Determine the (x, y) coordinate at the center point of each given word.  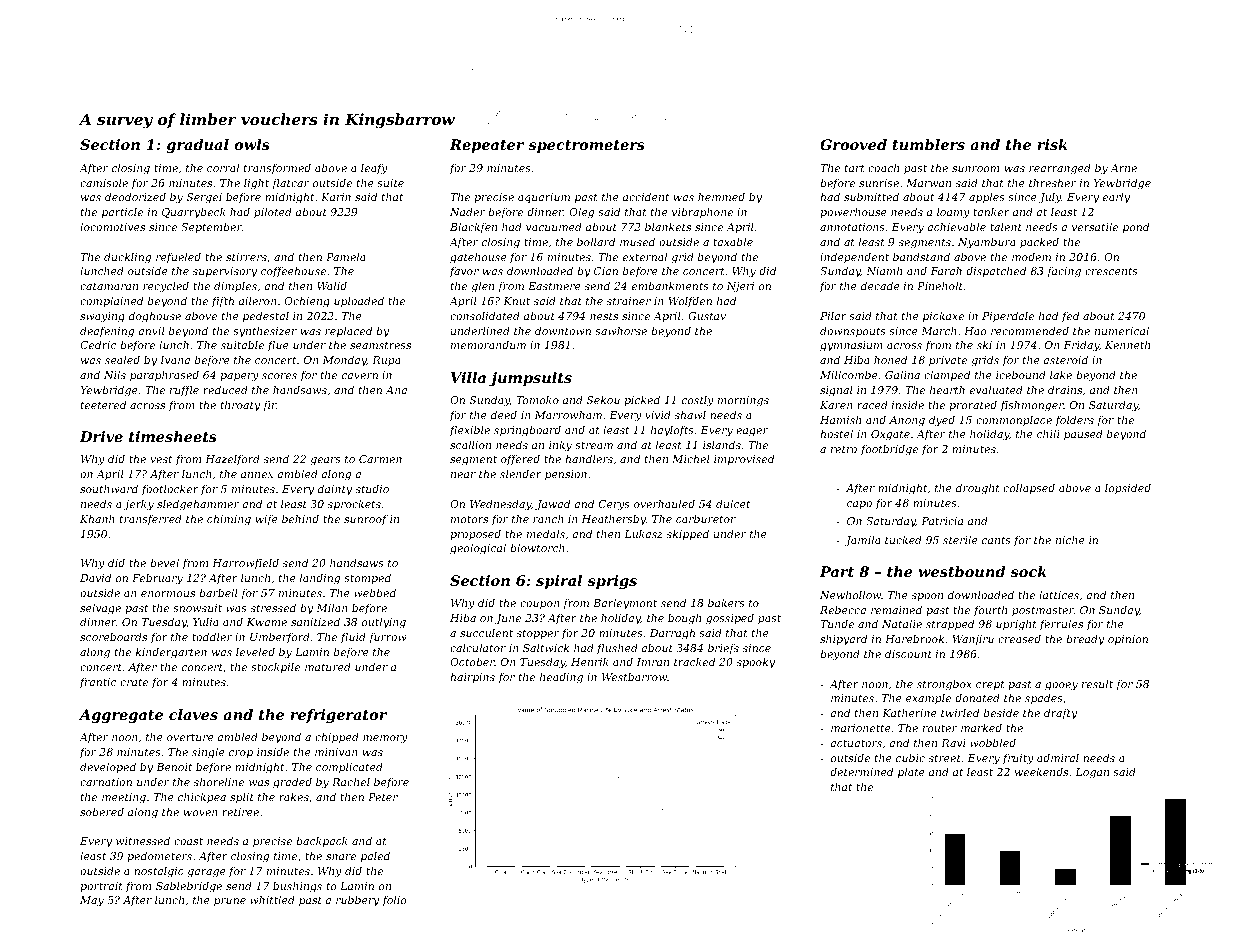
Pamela (346, 256)
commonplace (1014, 420)
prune (230, 902)
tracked (694, 661)
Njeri (740, 287)
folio (394, 900)
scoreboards (113, 636)
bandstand (921, 256)
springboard (527, 431)
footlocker (170, 489)
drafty (1060, 714)
